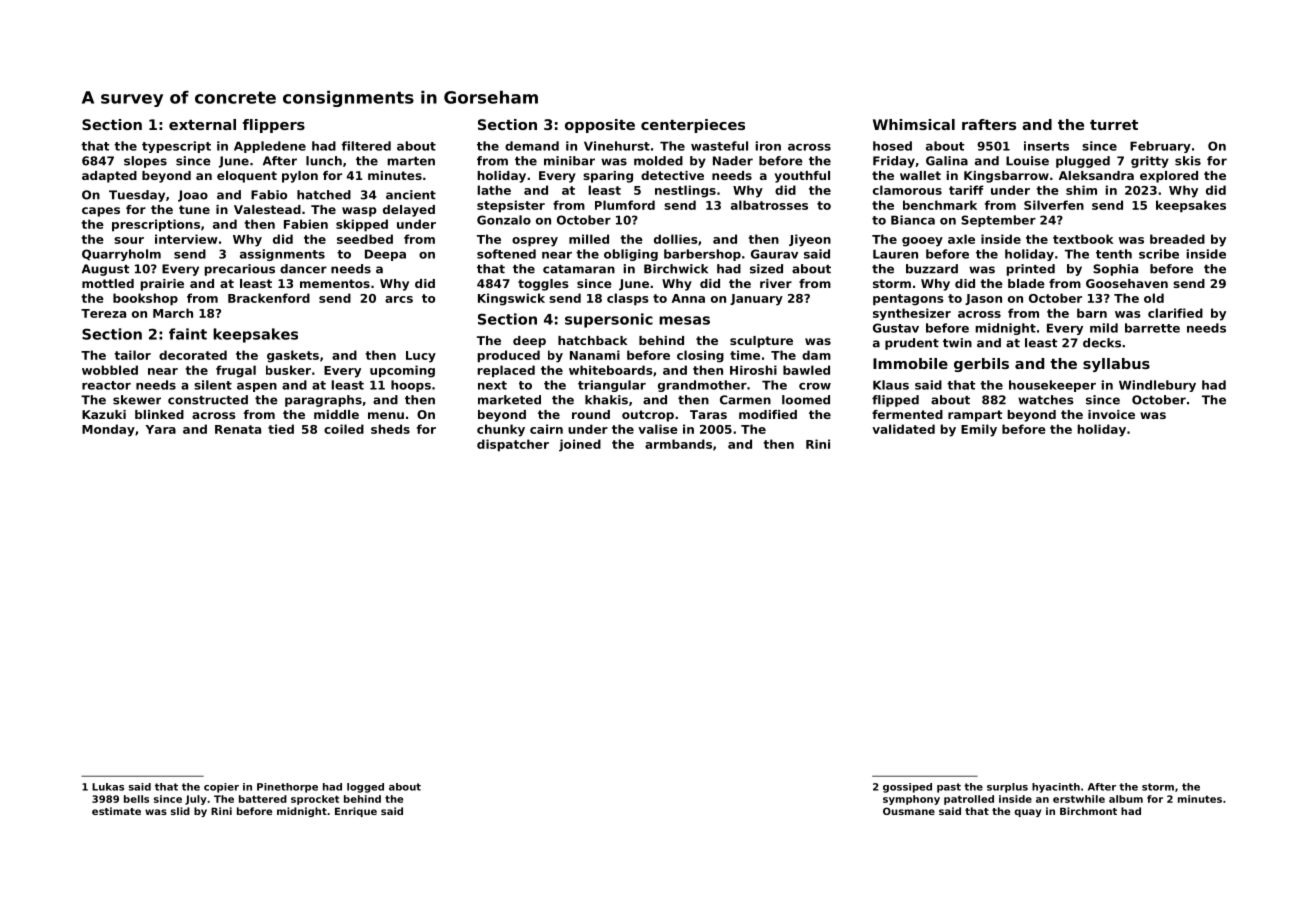  What do you see at coordinates (160, 429) in the page?
I see `Yara` at bounding box center [160, 429].
